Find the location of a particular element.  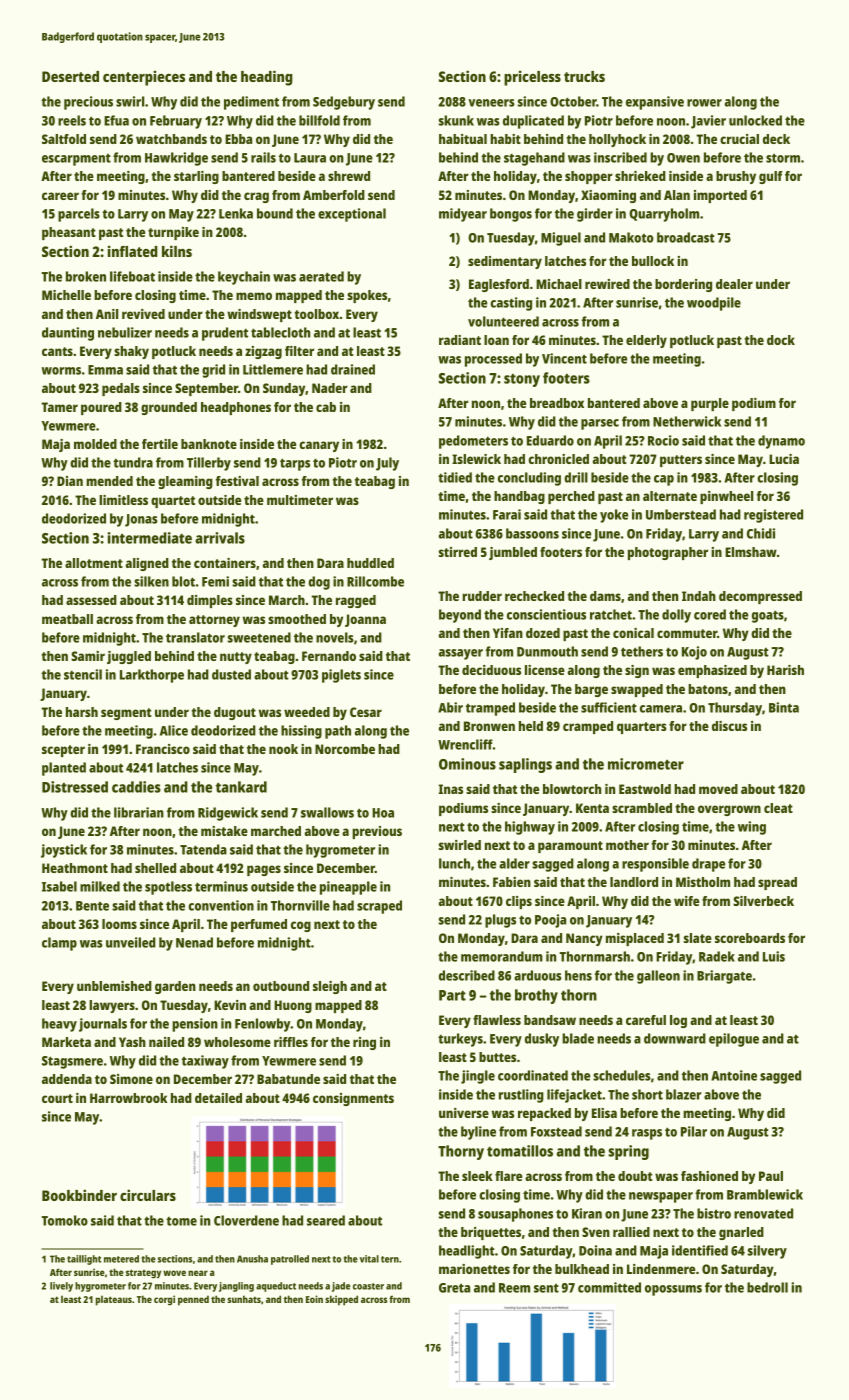

watchbands is located at coordinates (171, 139).
